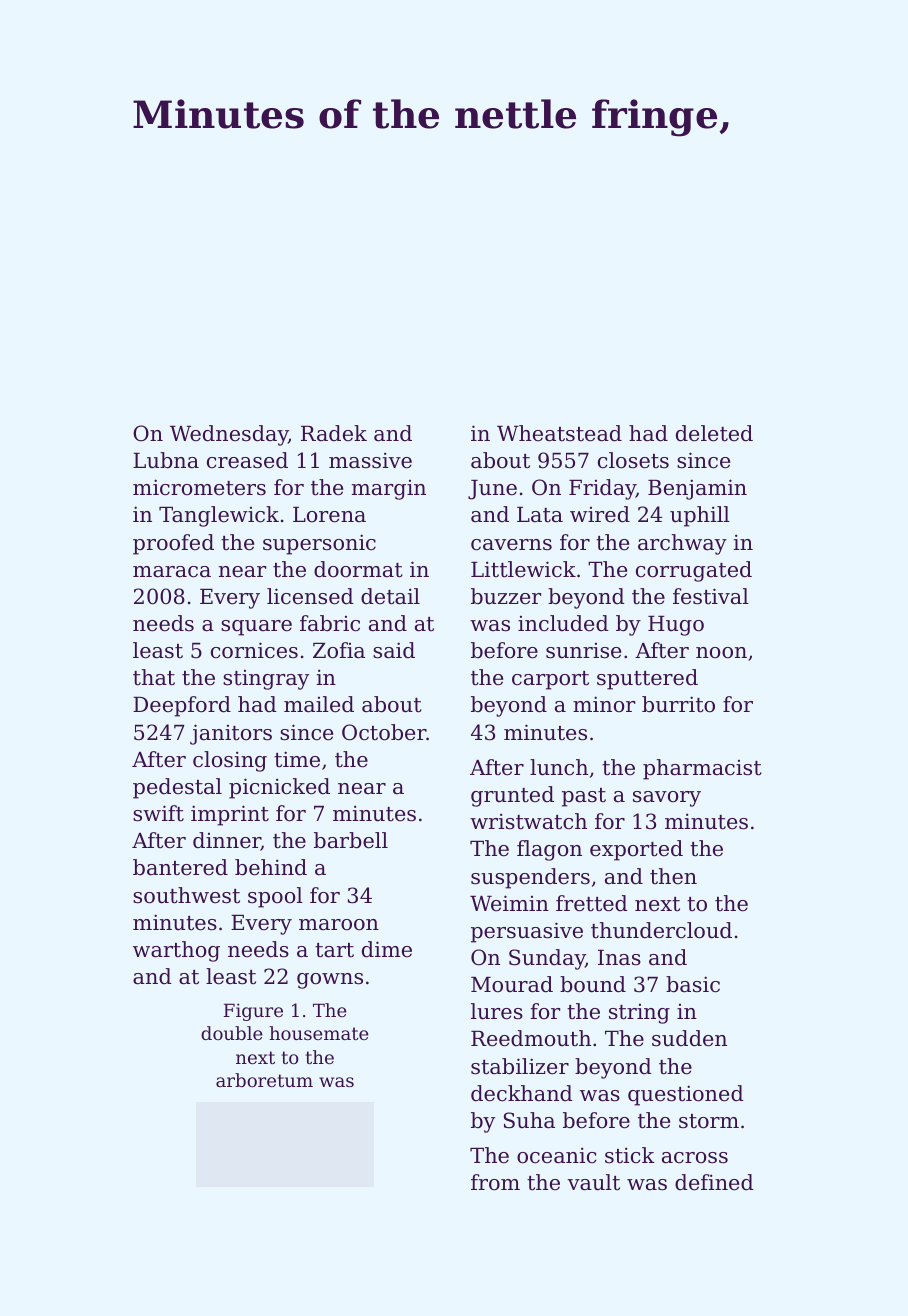 The image size is (908, 1316). I want to click on fretted, so click(592, 903).
